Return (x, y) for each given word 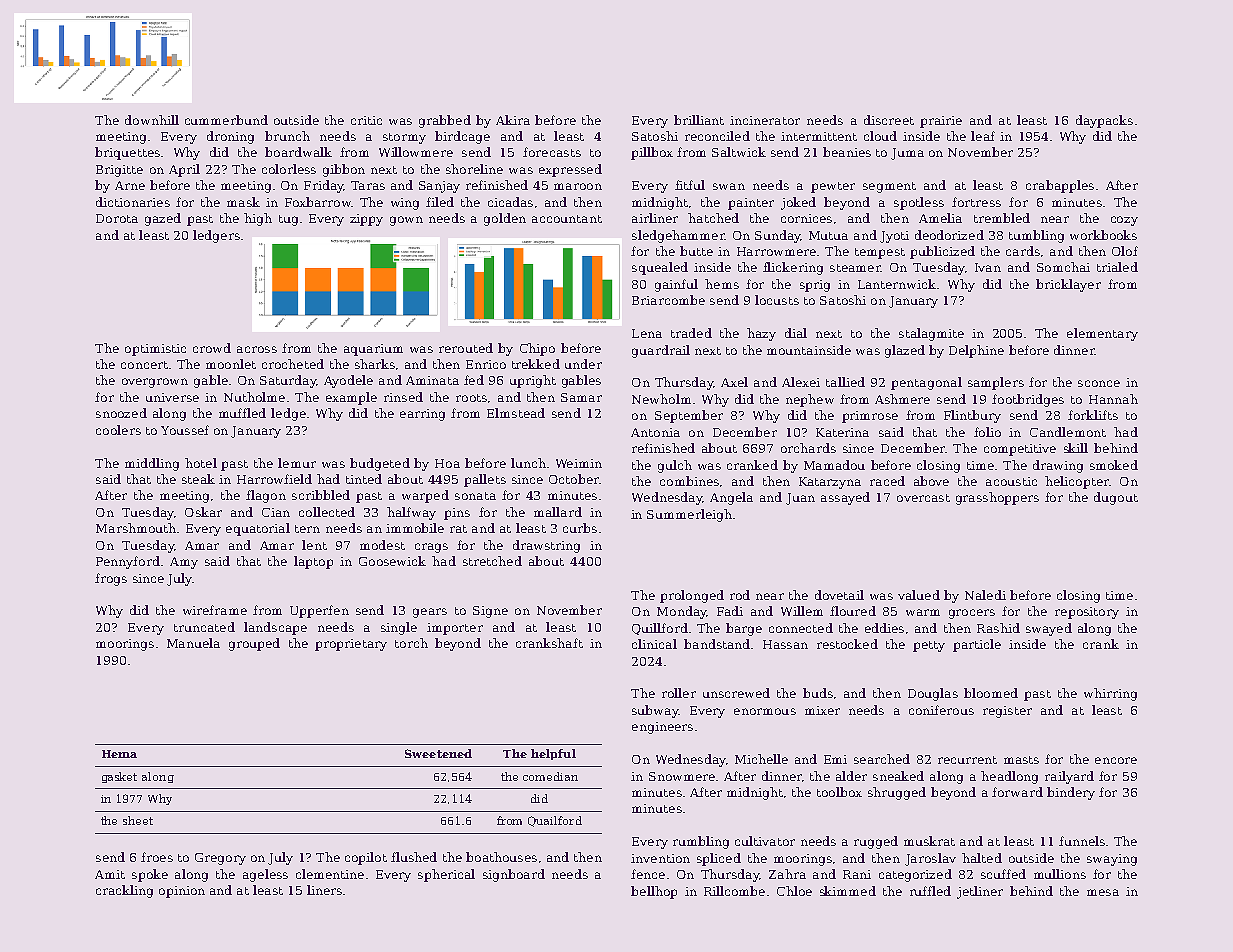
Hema (119, 754)
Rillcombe (734, 891)
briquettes (127, 153)
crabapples (1060, 186)
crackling (124, 891)
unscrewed (736, 693)
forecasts (552, 152)
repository (1087, 613)
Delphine (976, 351)
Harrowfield (274, 479)
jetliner (980, 892)
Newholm (661, 399)
